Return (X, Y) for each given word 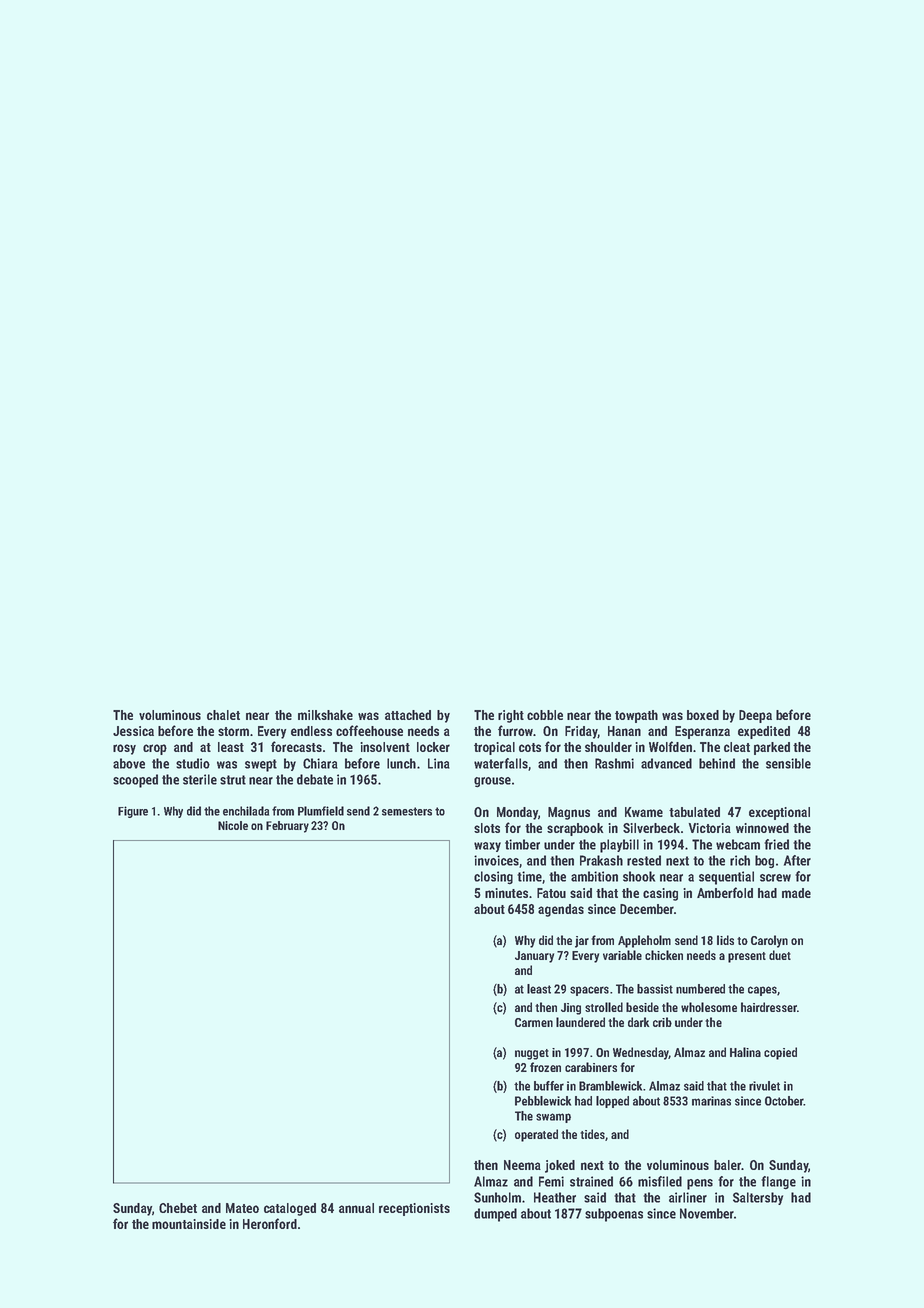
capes (762, 991)
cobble (545, 715)
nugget (532, 1054)
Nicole (233, 825)
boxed (703, 715)
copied (780, 1053)
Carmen (534, 1022)
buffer (549, 1086)
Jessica (133, 731)
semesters (407, 811)
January (534, 957)
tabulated (694, 812)
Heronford (270, 1223)
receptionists (414, 1209)
